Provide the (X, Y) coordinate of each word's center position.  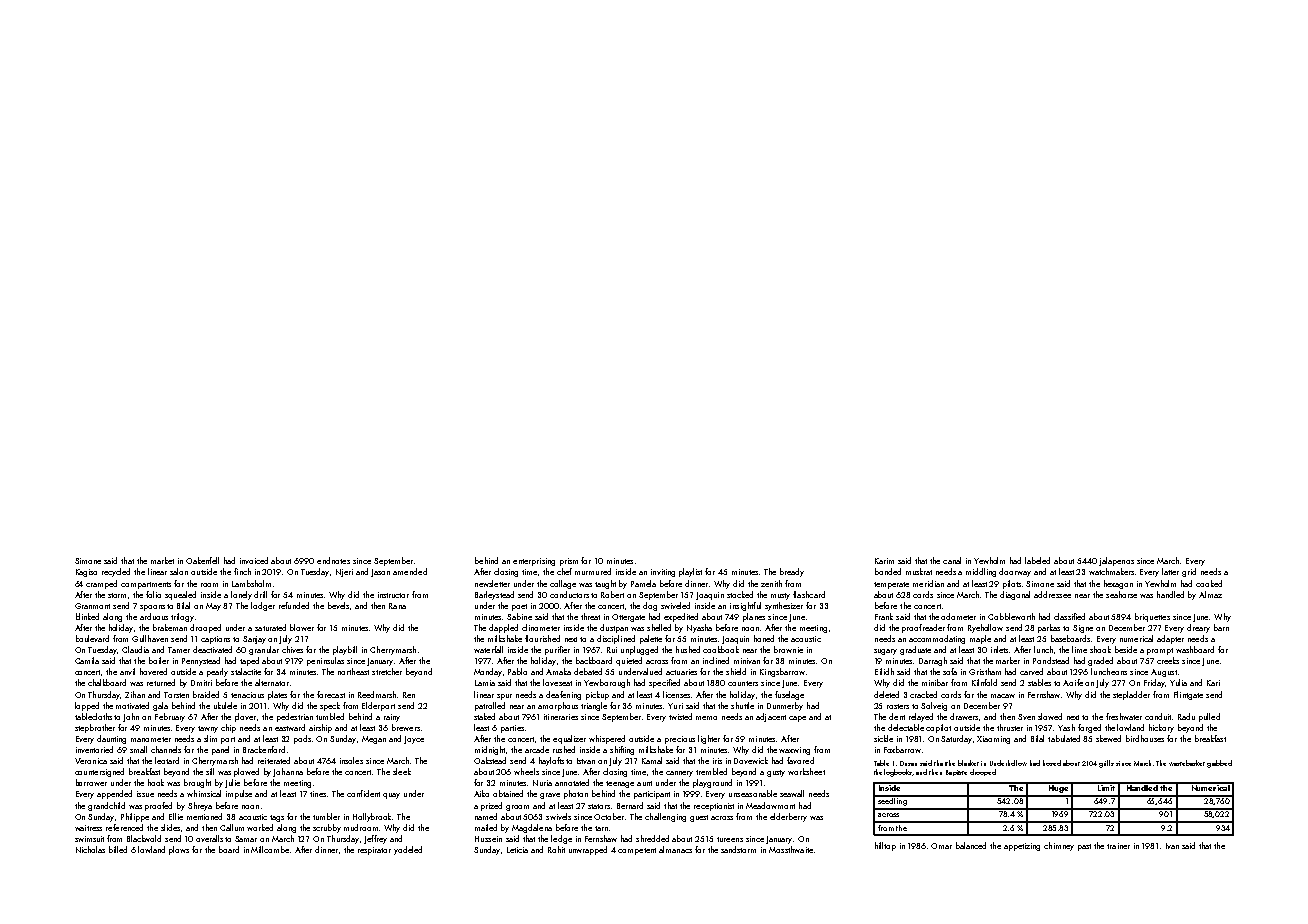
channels (166, 749)
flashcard (809, 594)
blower (302, 627)
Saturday (956, 739)
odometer (958, 616)
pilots (1012, 584)
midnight (490, 750)
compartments (146, 585)
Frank (884, 616)
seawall (792, 793)
